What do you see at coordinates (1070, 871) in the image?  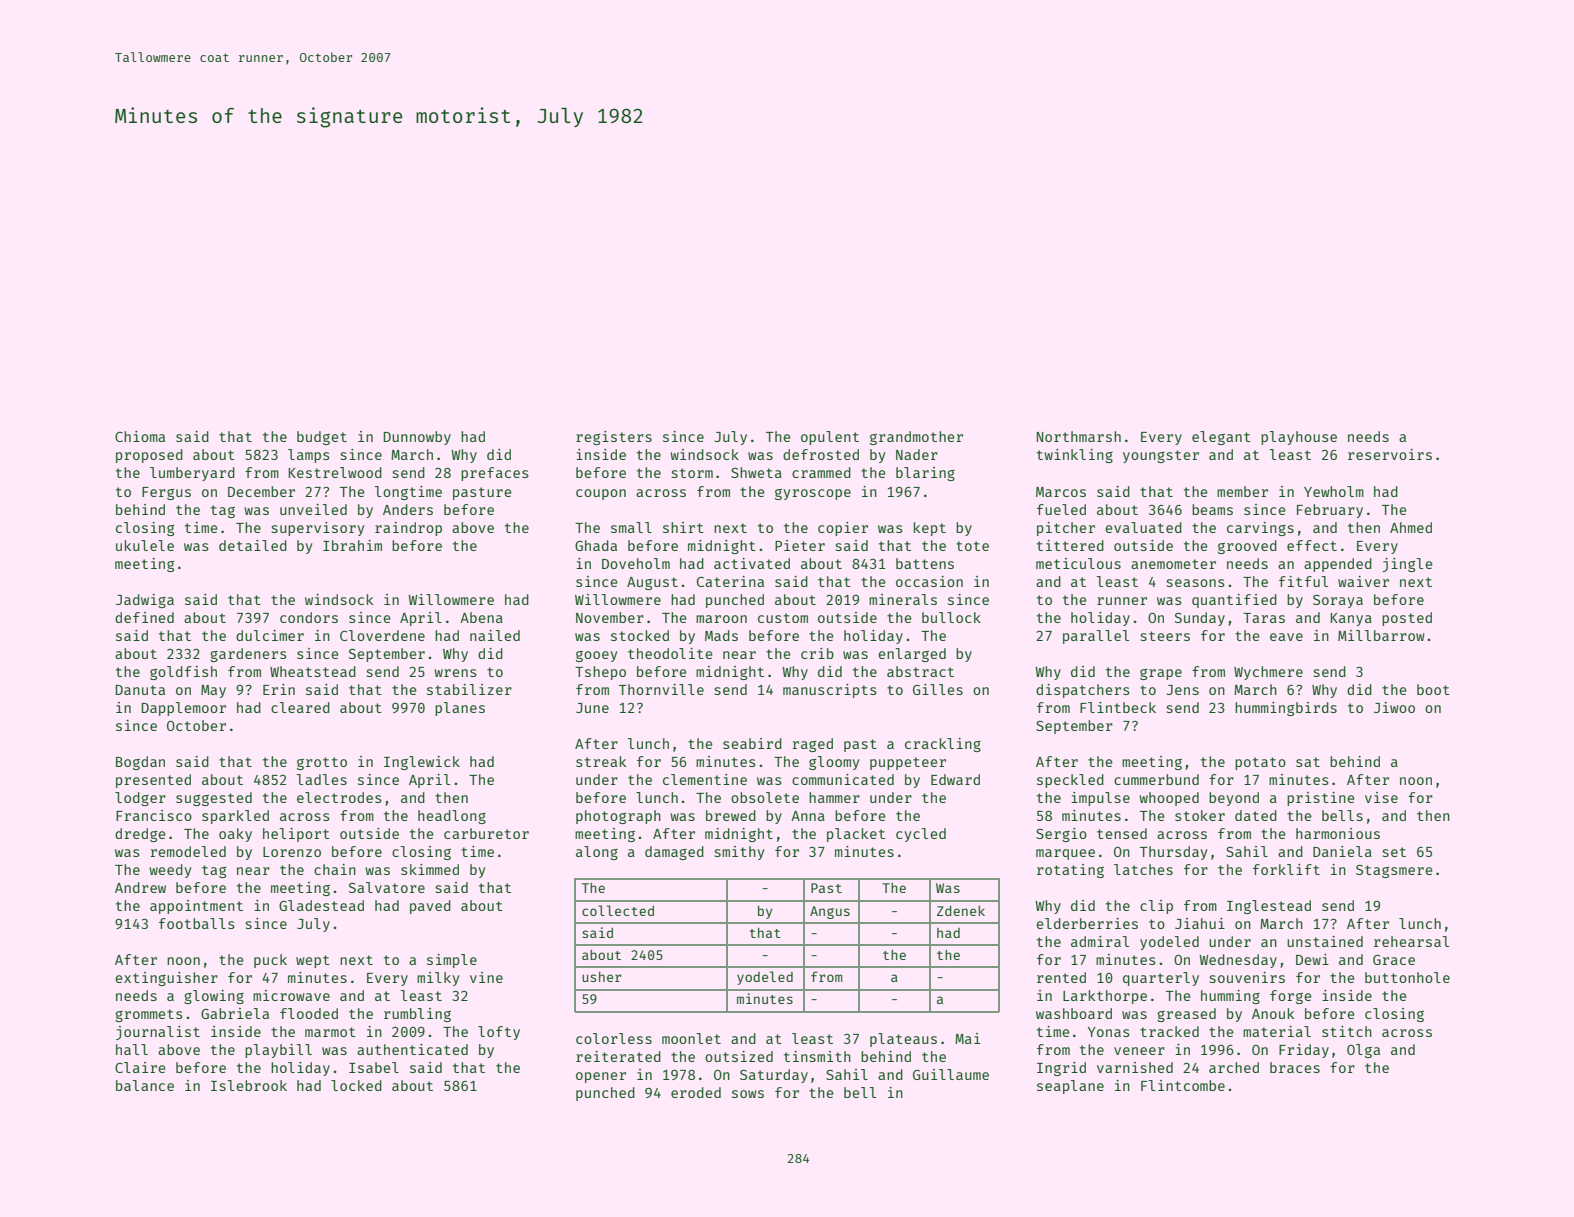 I see `rotating` at bounding box center [1070, 871].
